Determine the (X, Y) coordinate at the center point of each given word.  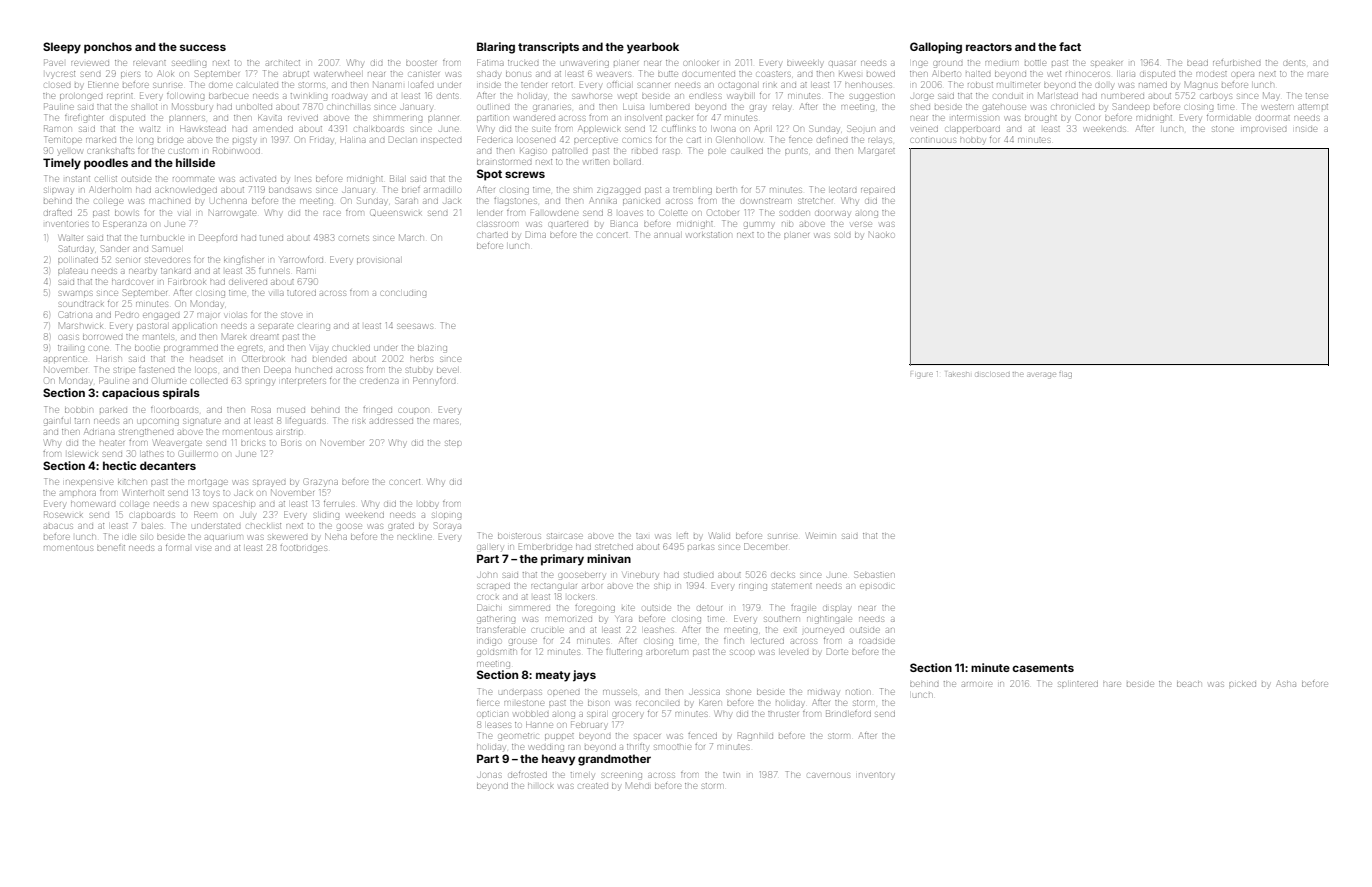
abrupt (296, 74)
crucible (547, 630)
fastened (156, 370)
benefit (111, 548)
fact (1070, 46)
